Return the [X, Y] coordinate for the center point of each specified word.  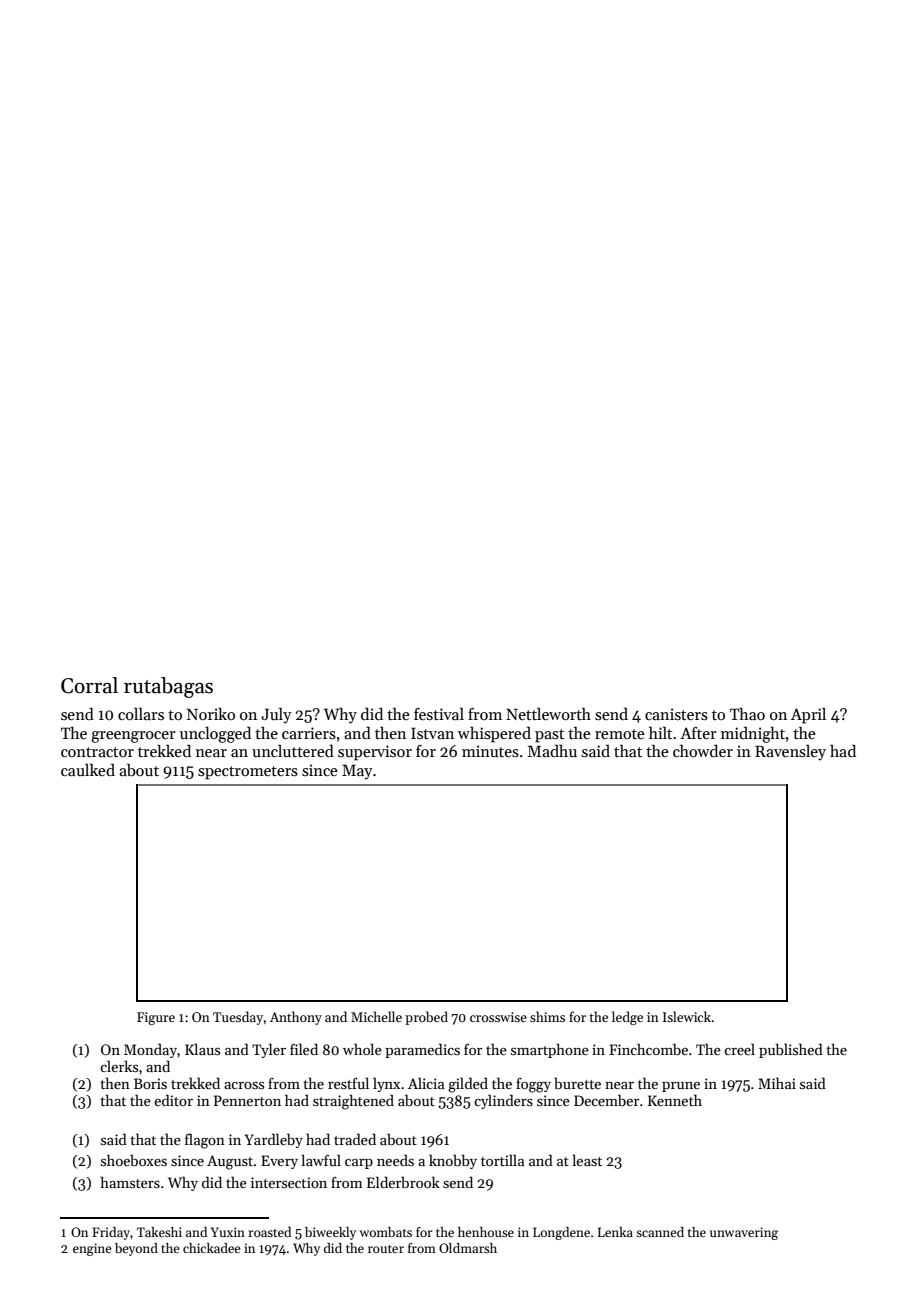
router [386, 1249]
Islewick [687, 1016]
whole [362, 1049]
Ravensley [790, 753]
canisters [676, 714]
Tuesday [238, 1018]
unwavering [744, 1233]
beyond [136, 1249]
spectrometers [248, 773]
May [357, 772]
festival [439, 714]
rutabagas [168, 687]
